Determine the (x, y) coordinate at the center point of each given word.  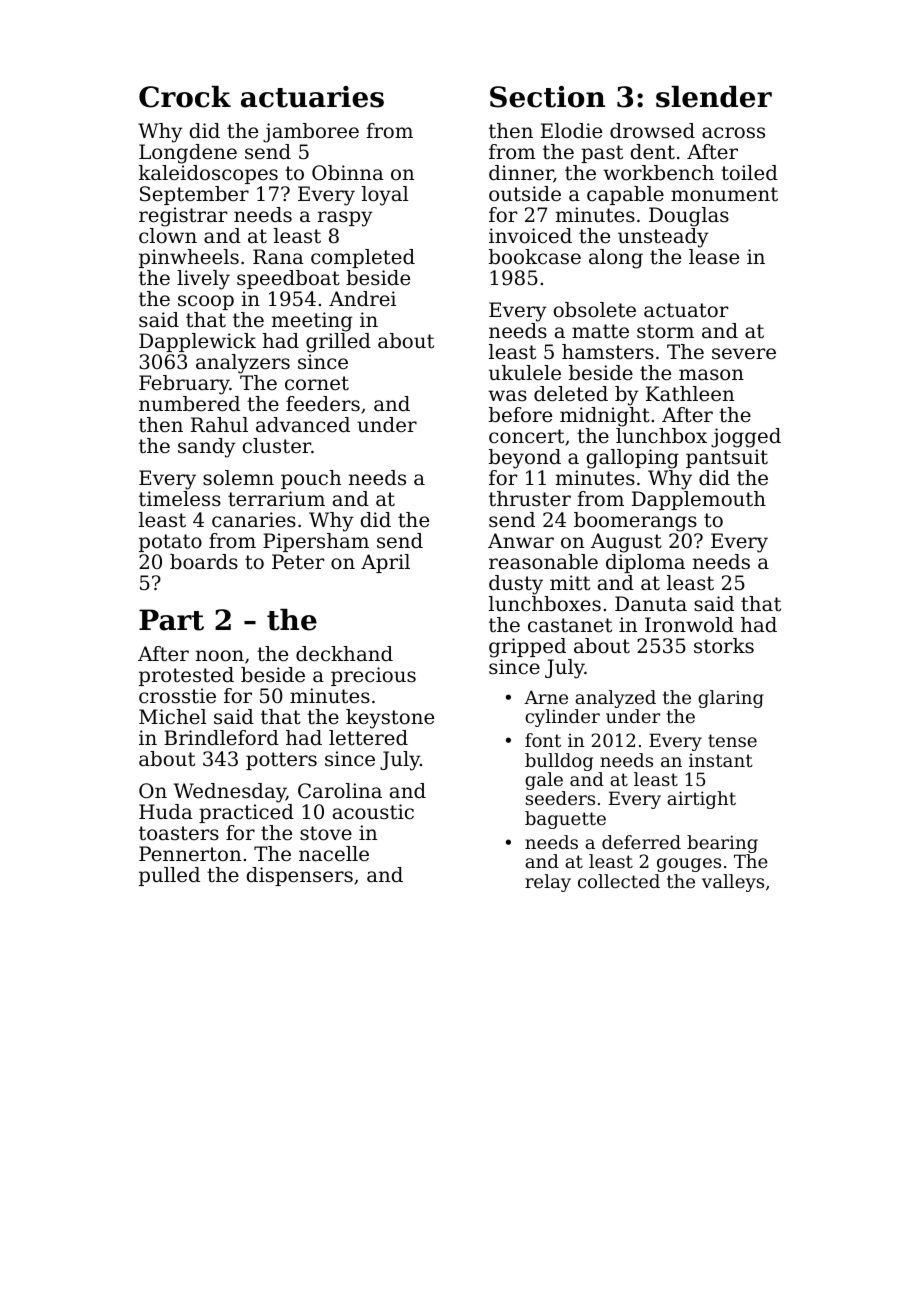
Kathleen (690, 394)
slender (714, 97)
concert (526, 436)
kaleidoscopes (208, 174)
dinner (521, 174)
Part (171, 620)
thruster (530, 499)
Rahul (219, 424)
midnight (605, 417)
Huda (166, 812)
